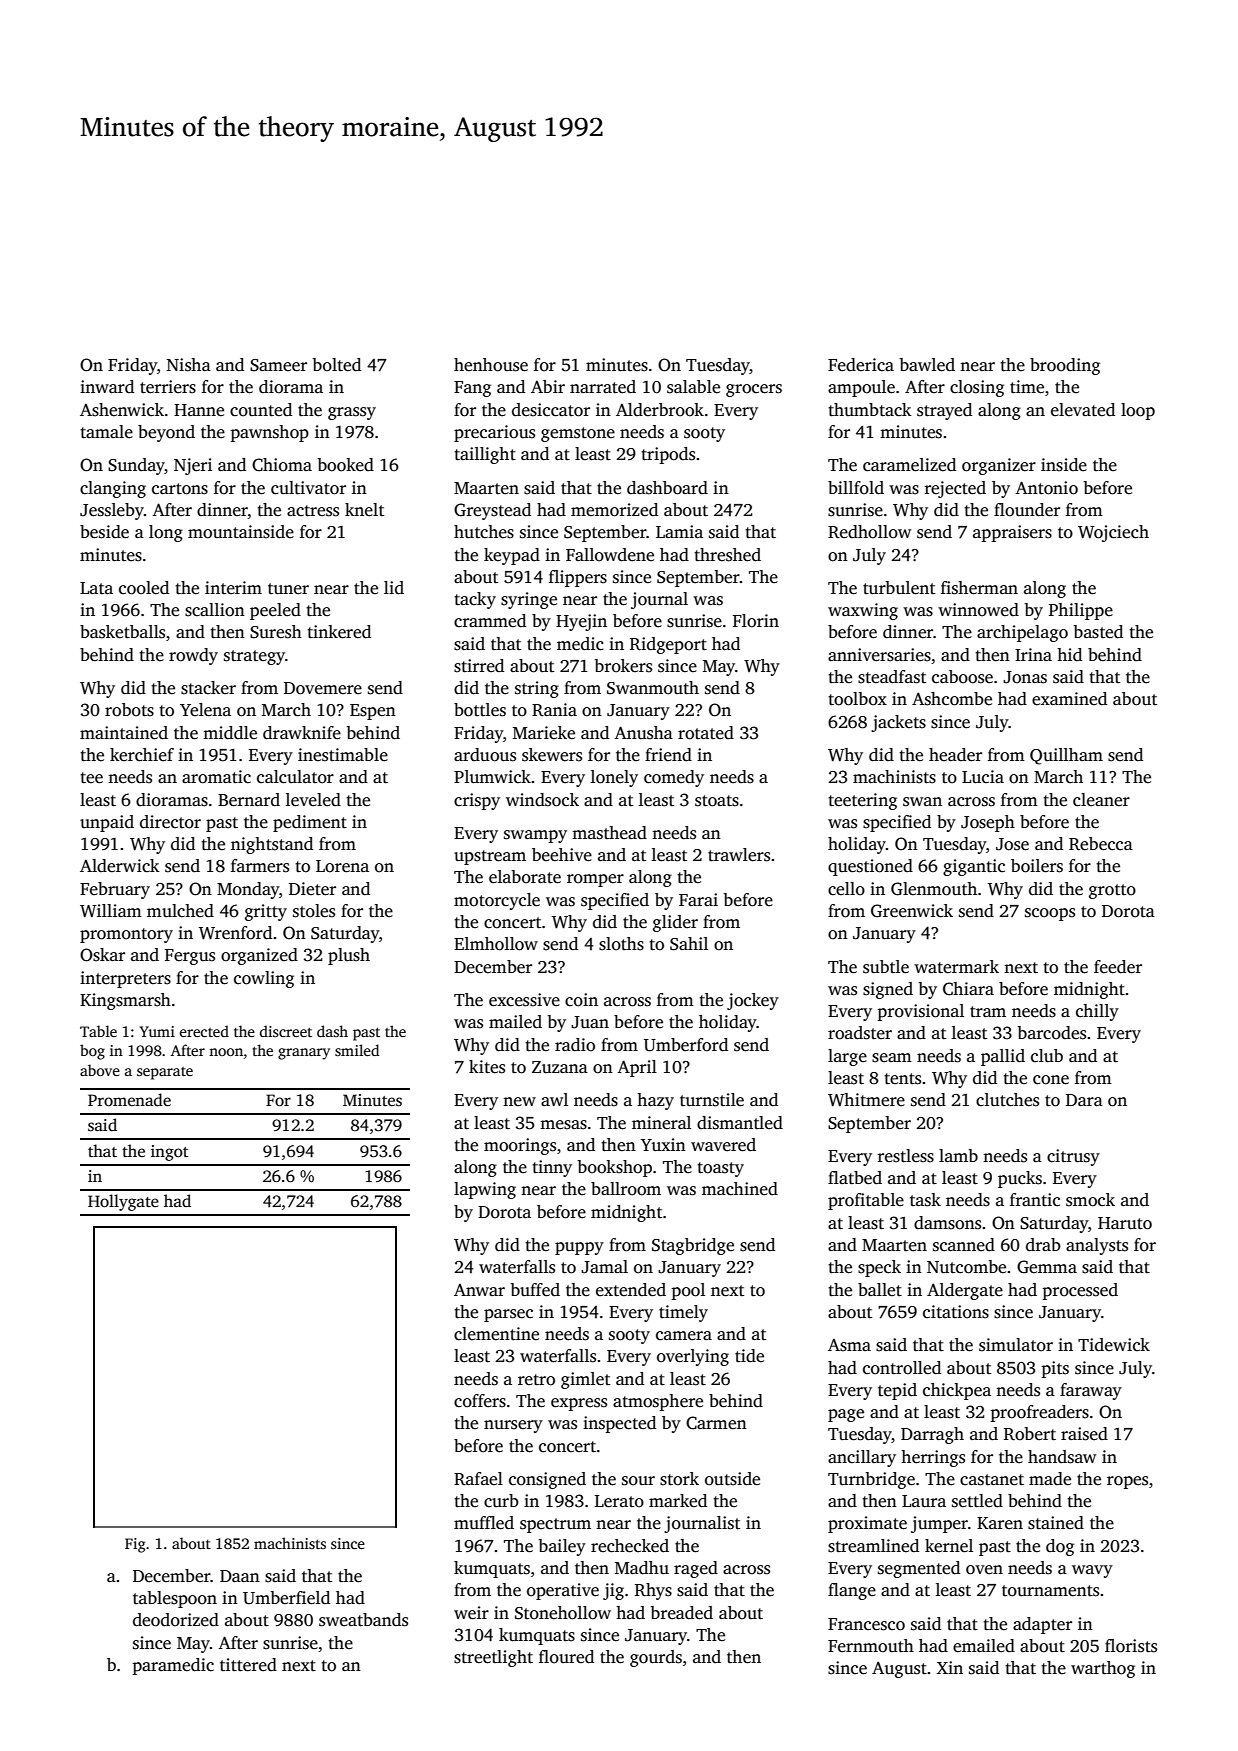  I want to click on tittered, so click(248, 1665).
